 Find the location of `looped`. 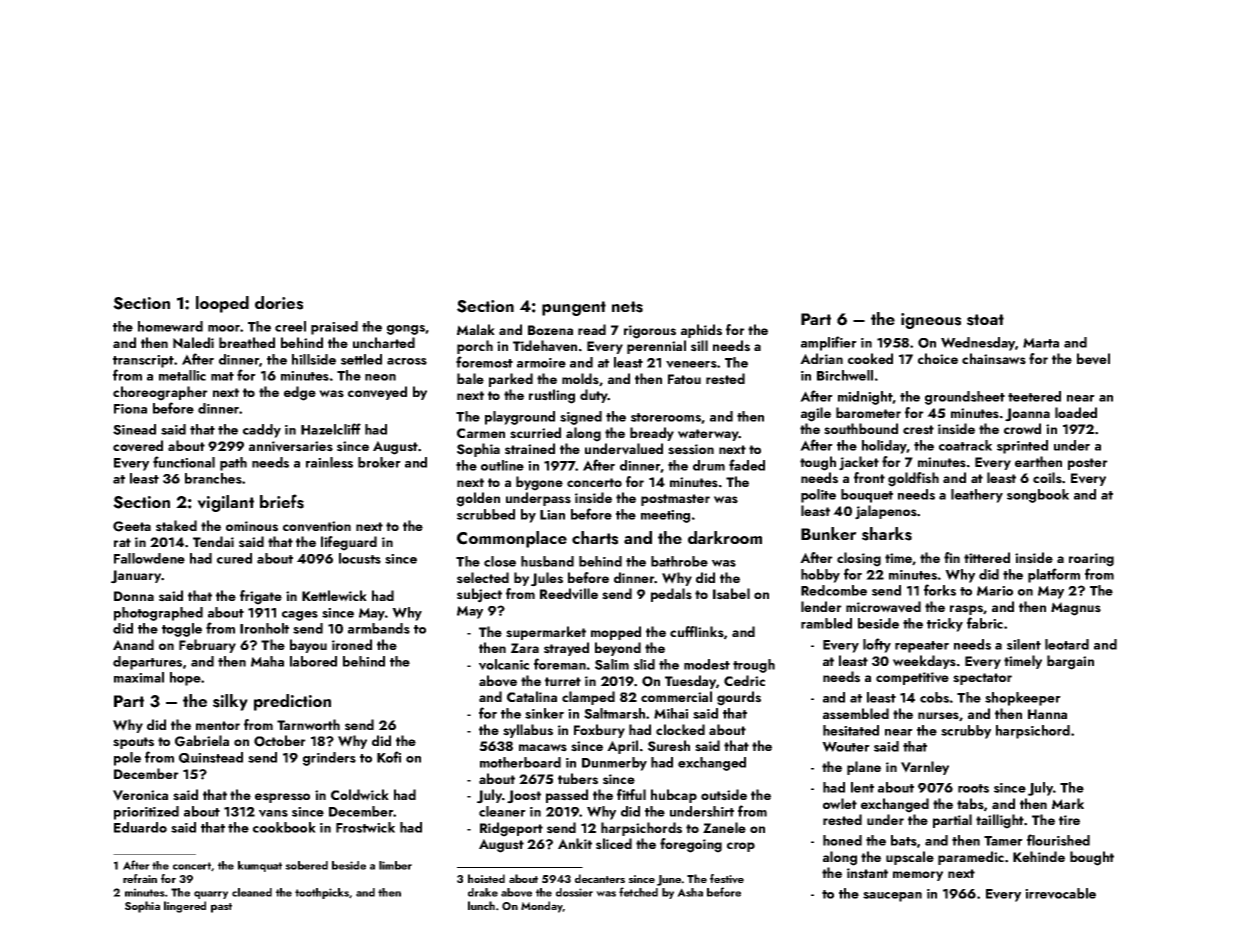

looped is located at coordinates (222, 304).
